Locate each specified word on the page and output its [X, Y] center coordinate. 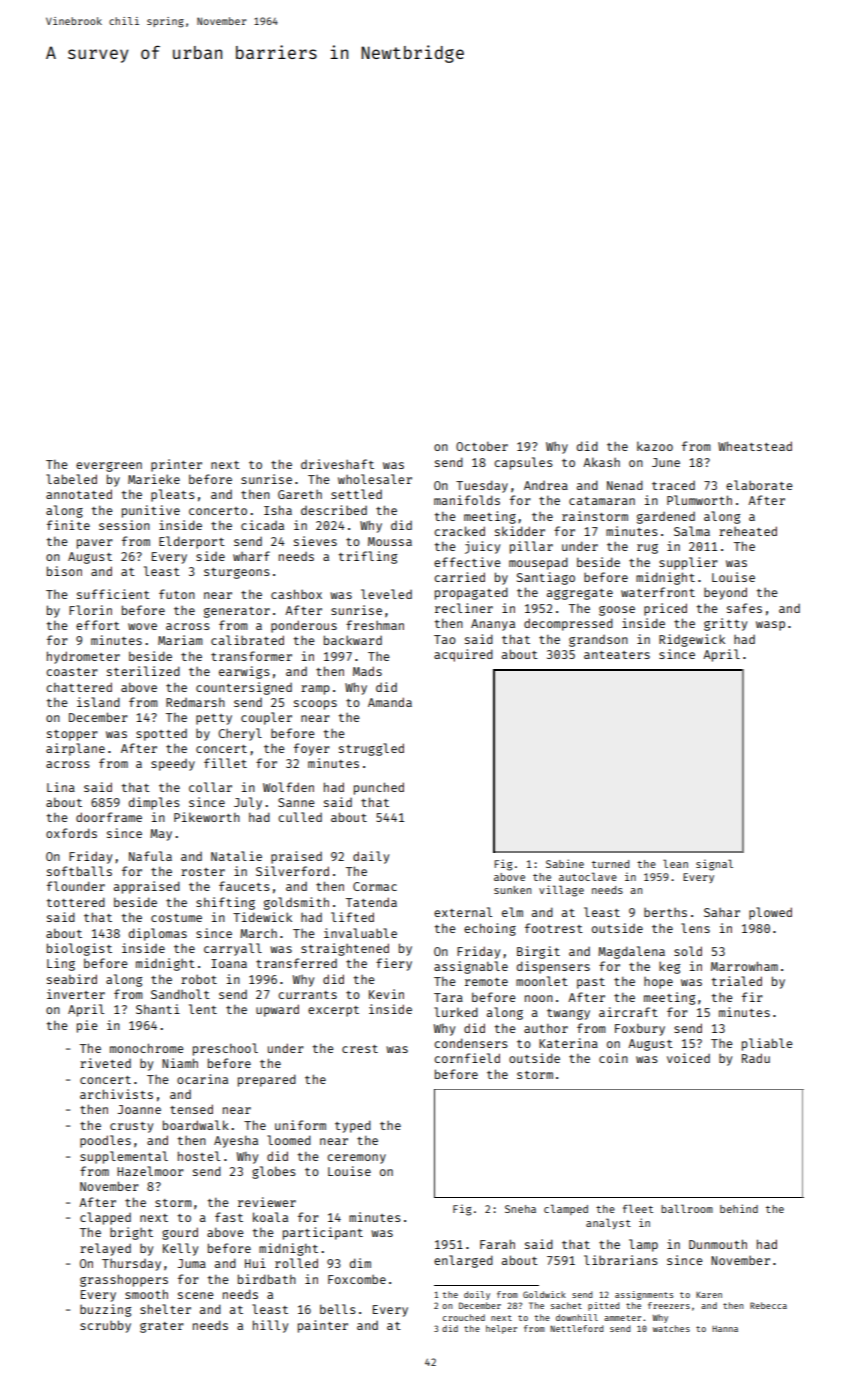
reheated [748, 531]
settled [356, 494]
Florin [90, 610]
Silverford [292, 871]
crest [360, 1049]
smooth [146, 1294]
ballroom [687, 1208]
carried [459, 577]
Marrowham [744, 966]
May [161, 835]
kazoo [655, 446]
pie [87, 1026]
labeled [71, 479]
